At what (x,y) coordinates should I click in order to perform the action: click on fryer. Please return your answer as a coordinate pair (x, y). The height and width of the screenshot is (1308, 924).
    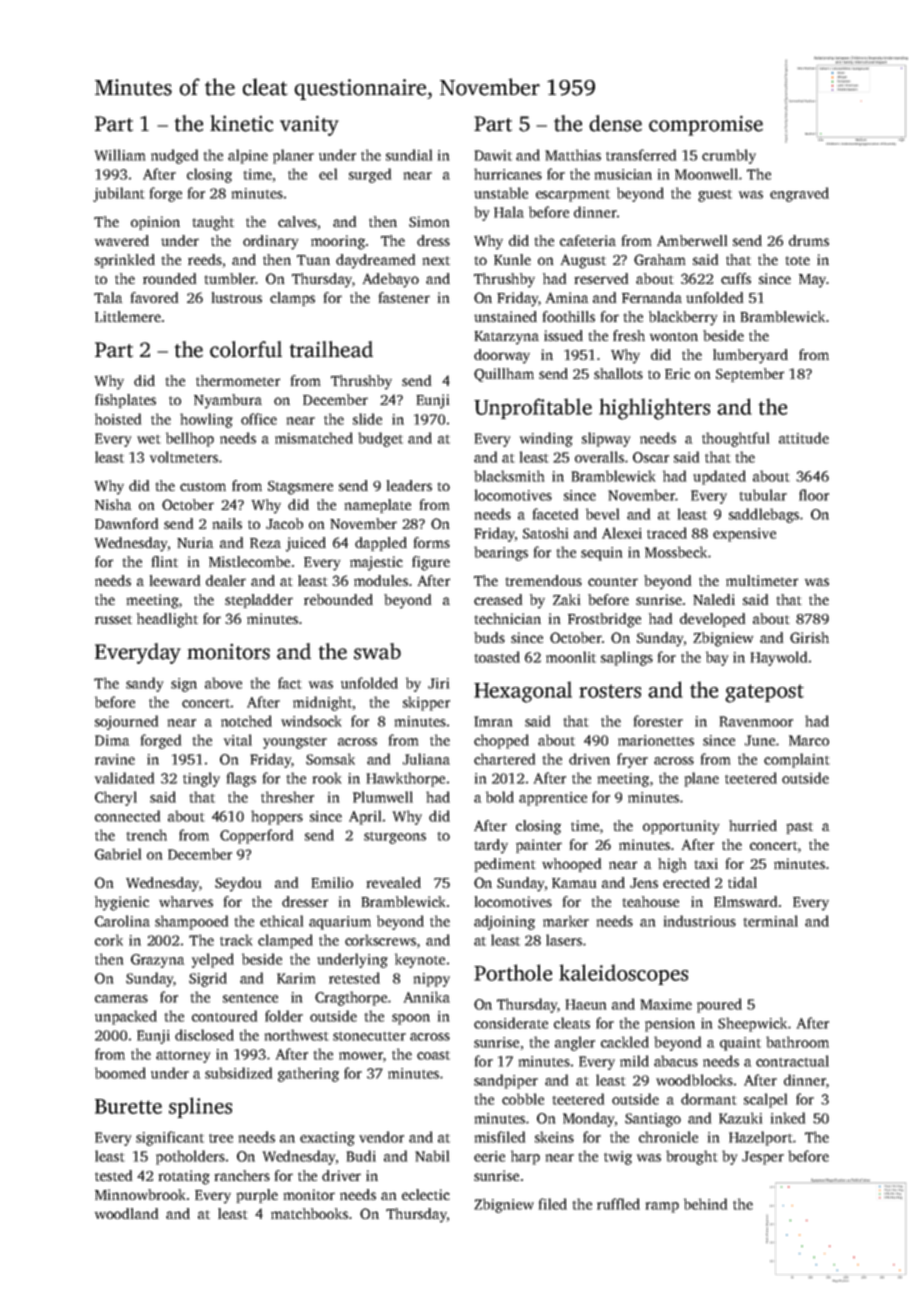
    Looking at the image, I should click on (632, 760).
